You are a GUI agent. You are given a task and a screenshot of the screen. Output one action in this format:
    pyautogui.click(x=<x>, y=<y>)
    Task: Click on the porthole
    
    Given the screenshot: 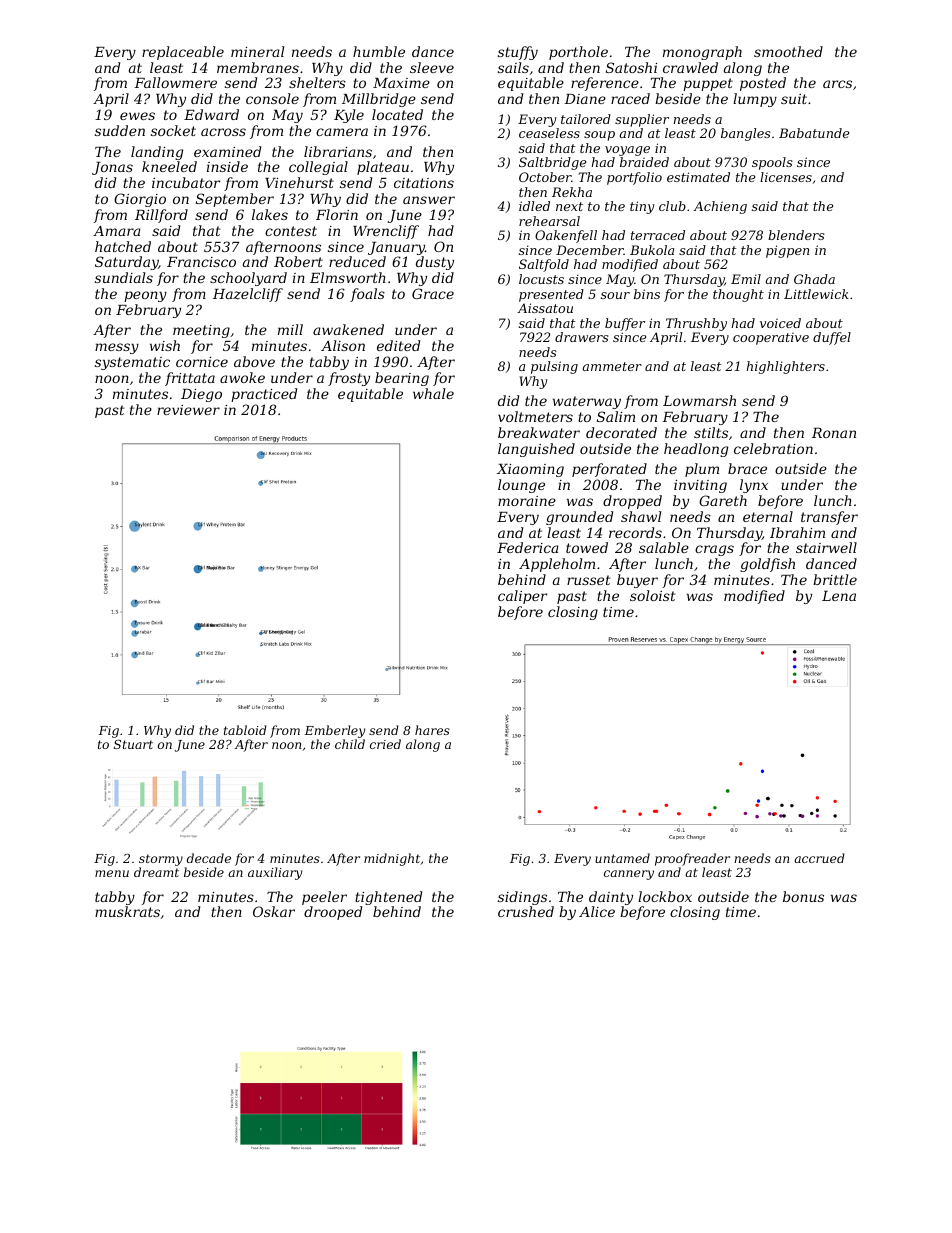 What is the action you would take?
    pyautogui.click(x=578, y=53)
